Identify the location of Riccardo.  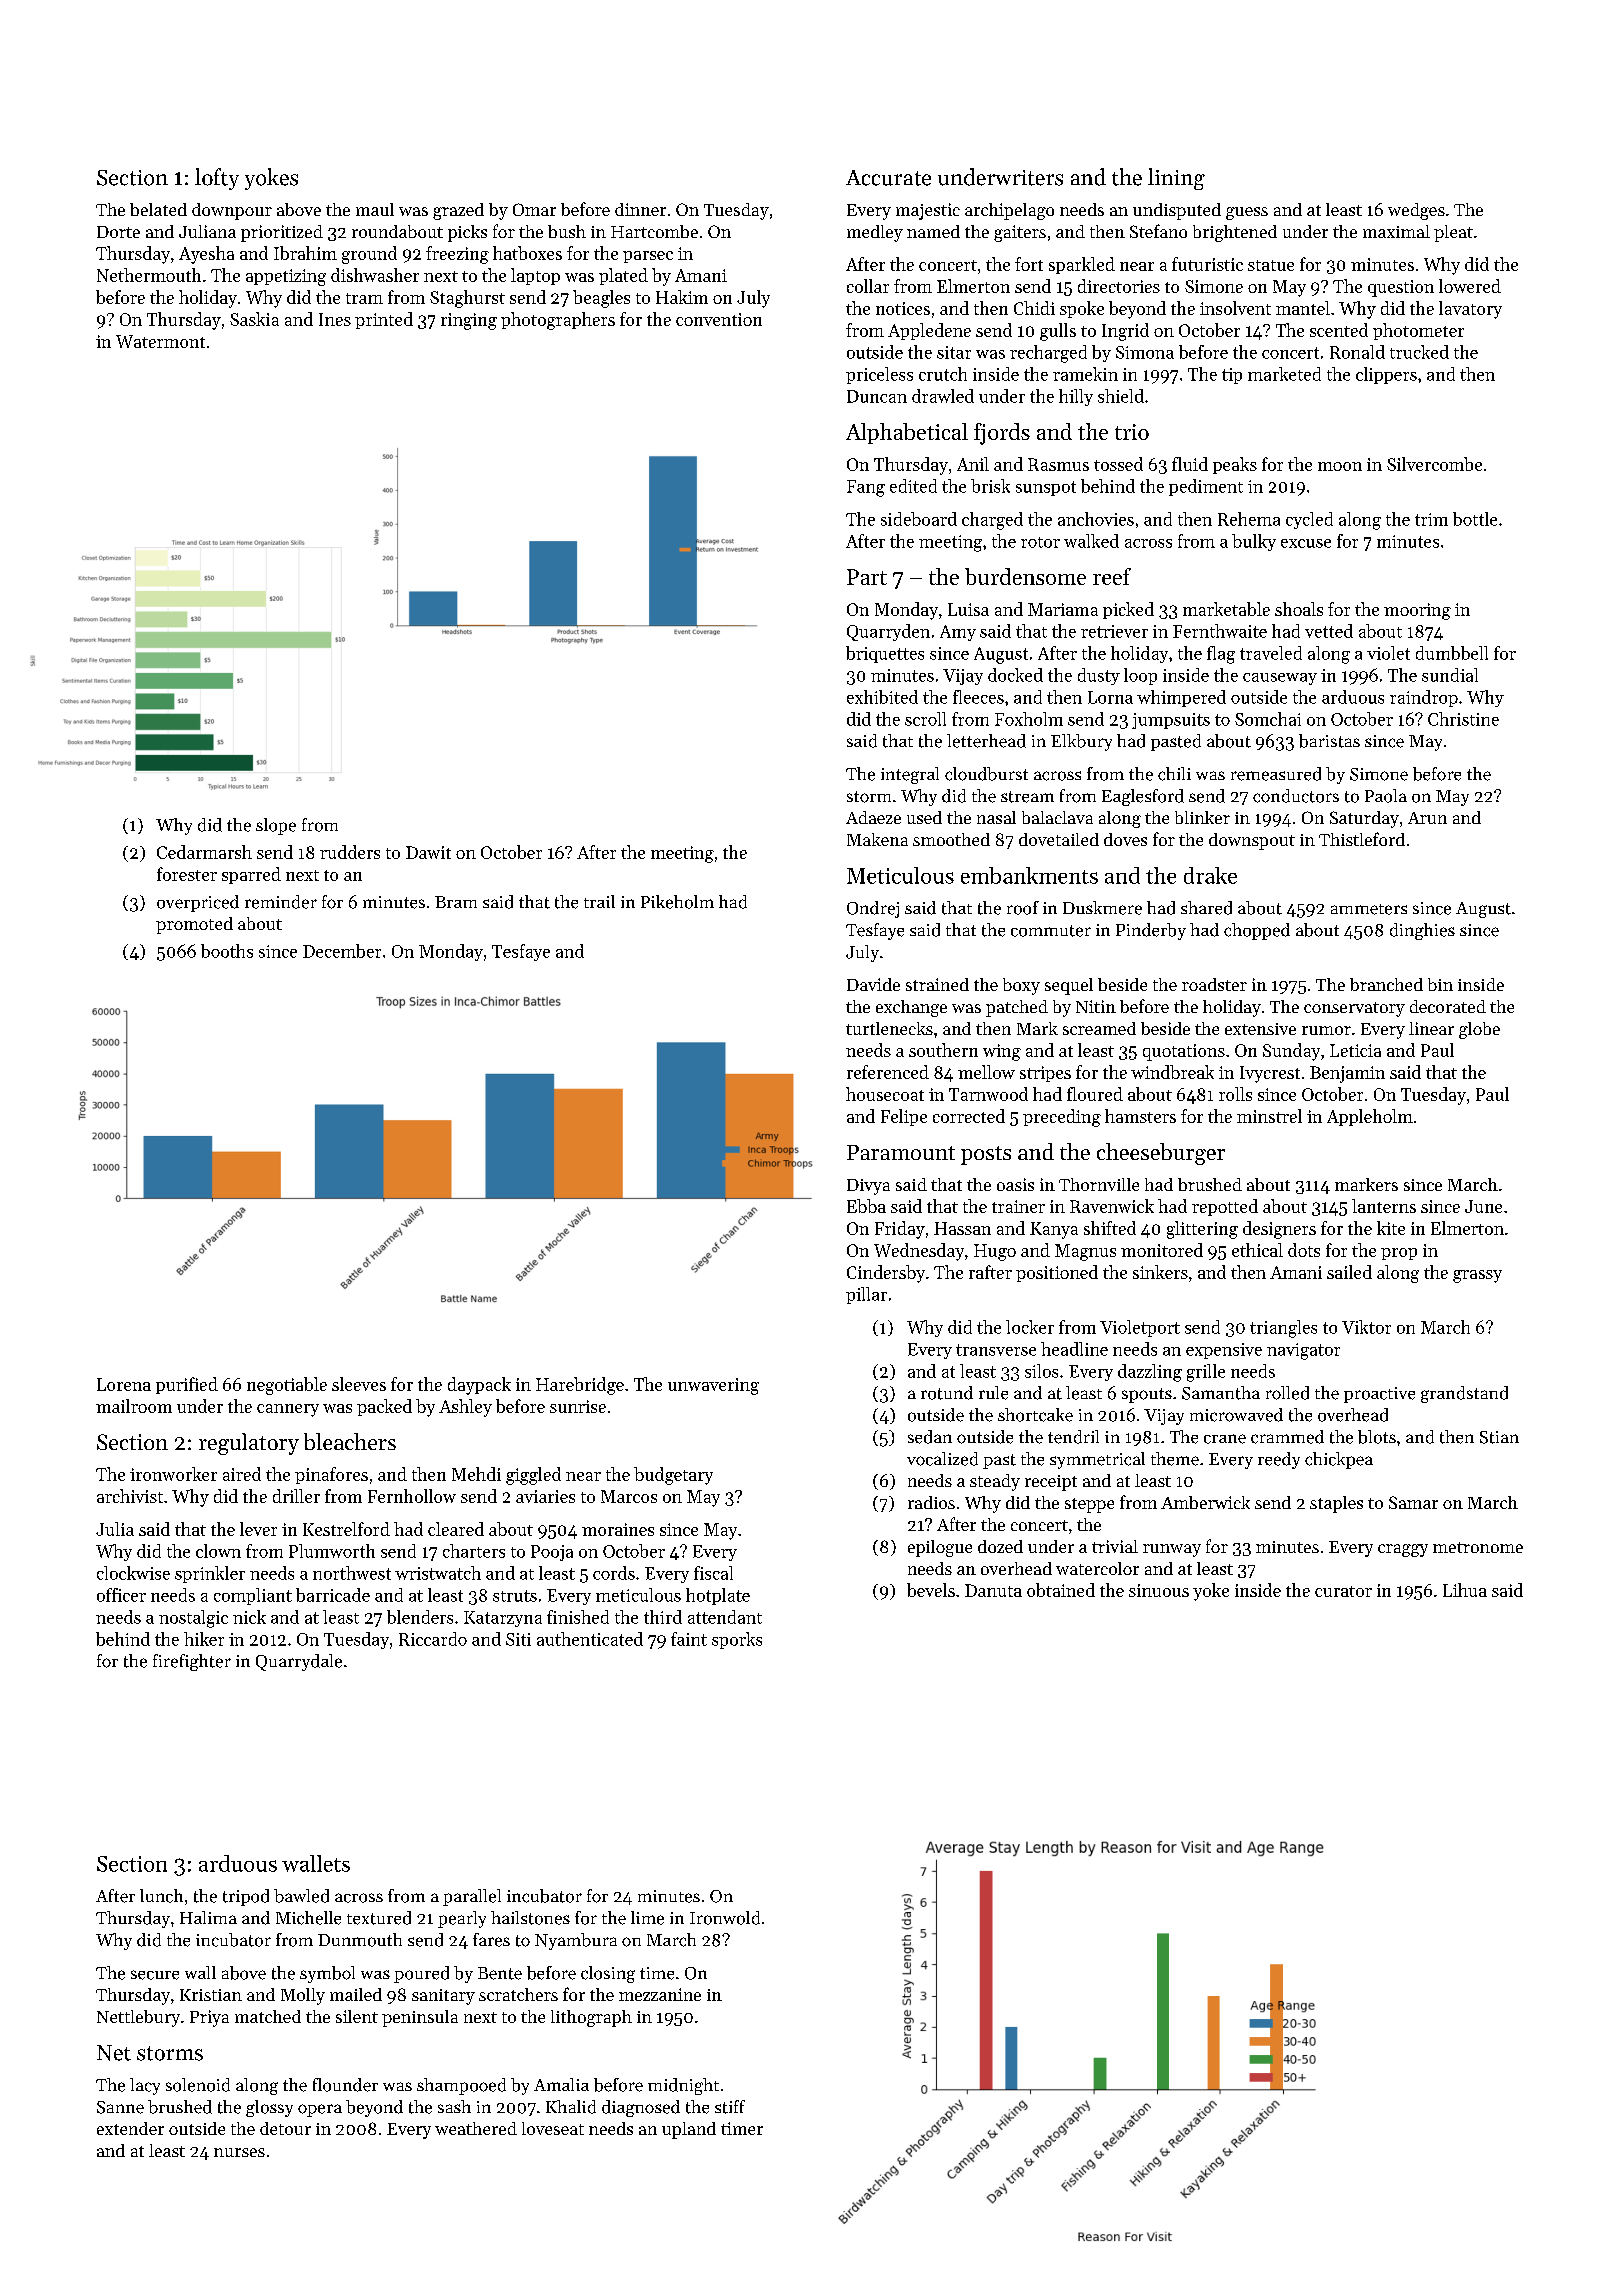
(433, 1639).
